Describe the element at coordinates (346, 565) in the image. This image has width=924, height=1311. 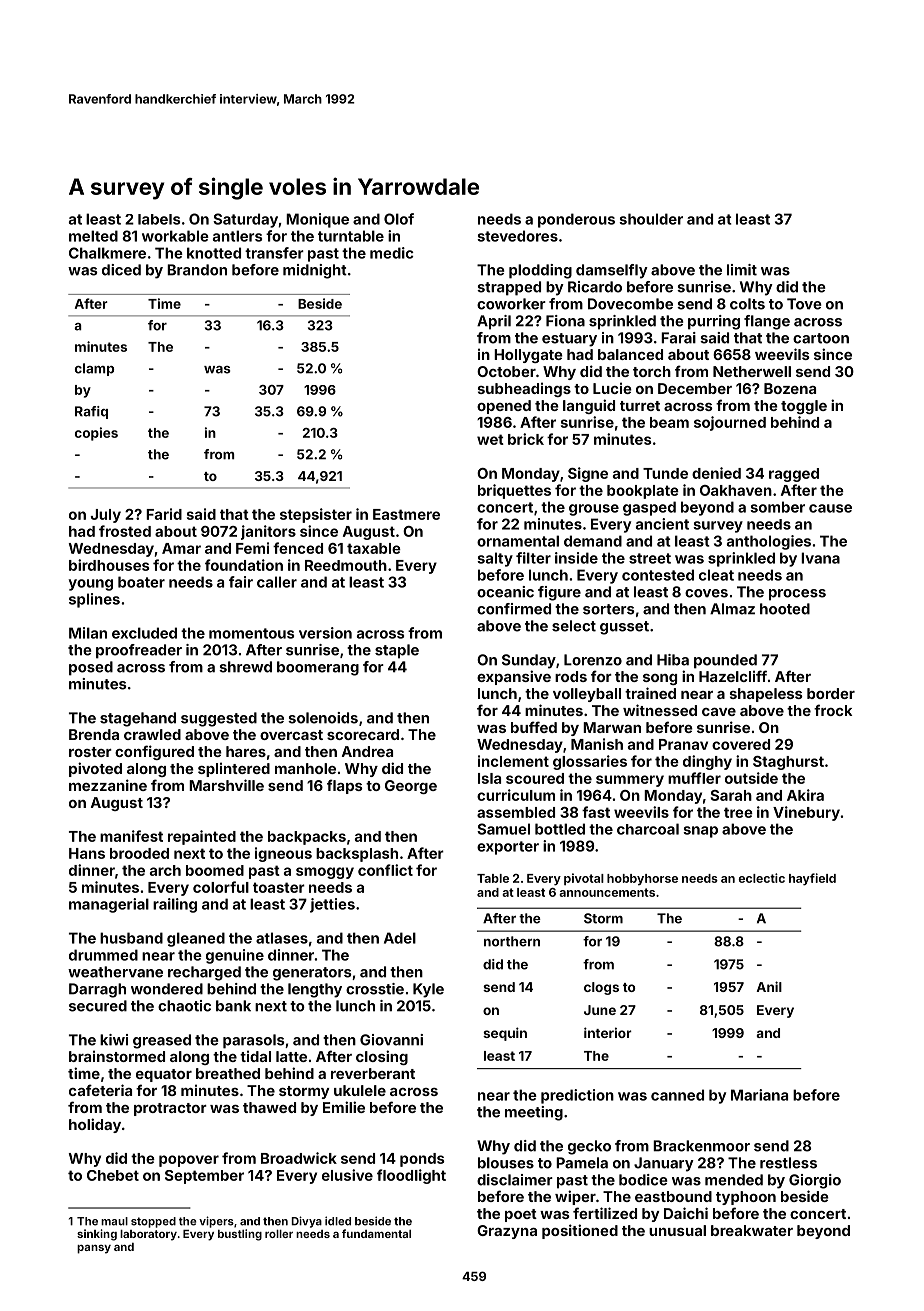
I see `Reedmouth` at that location.
